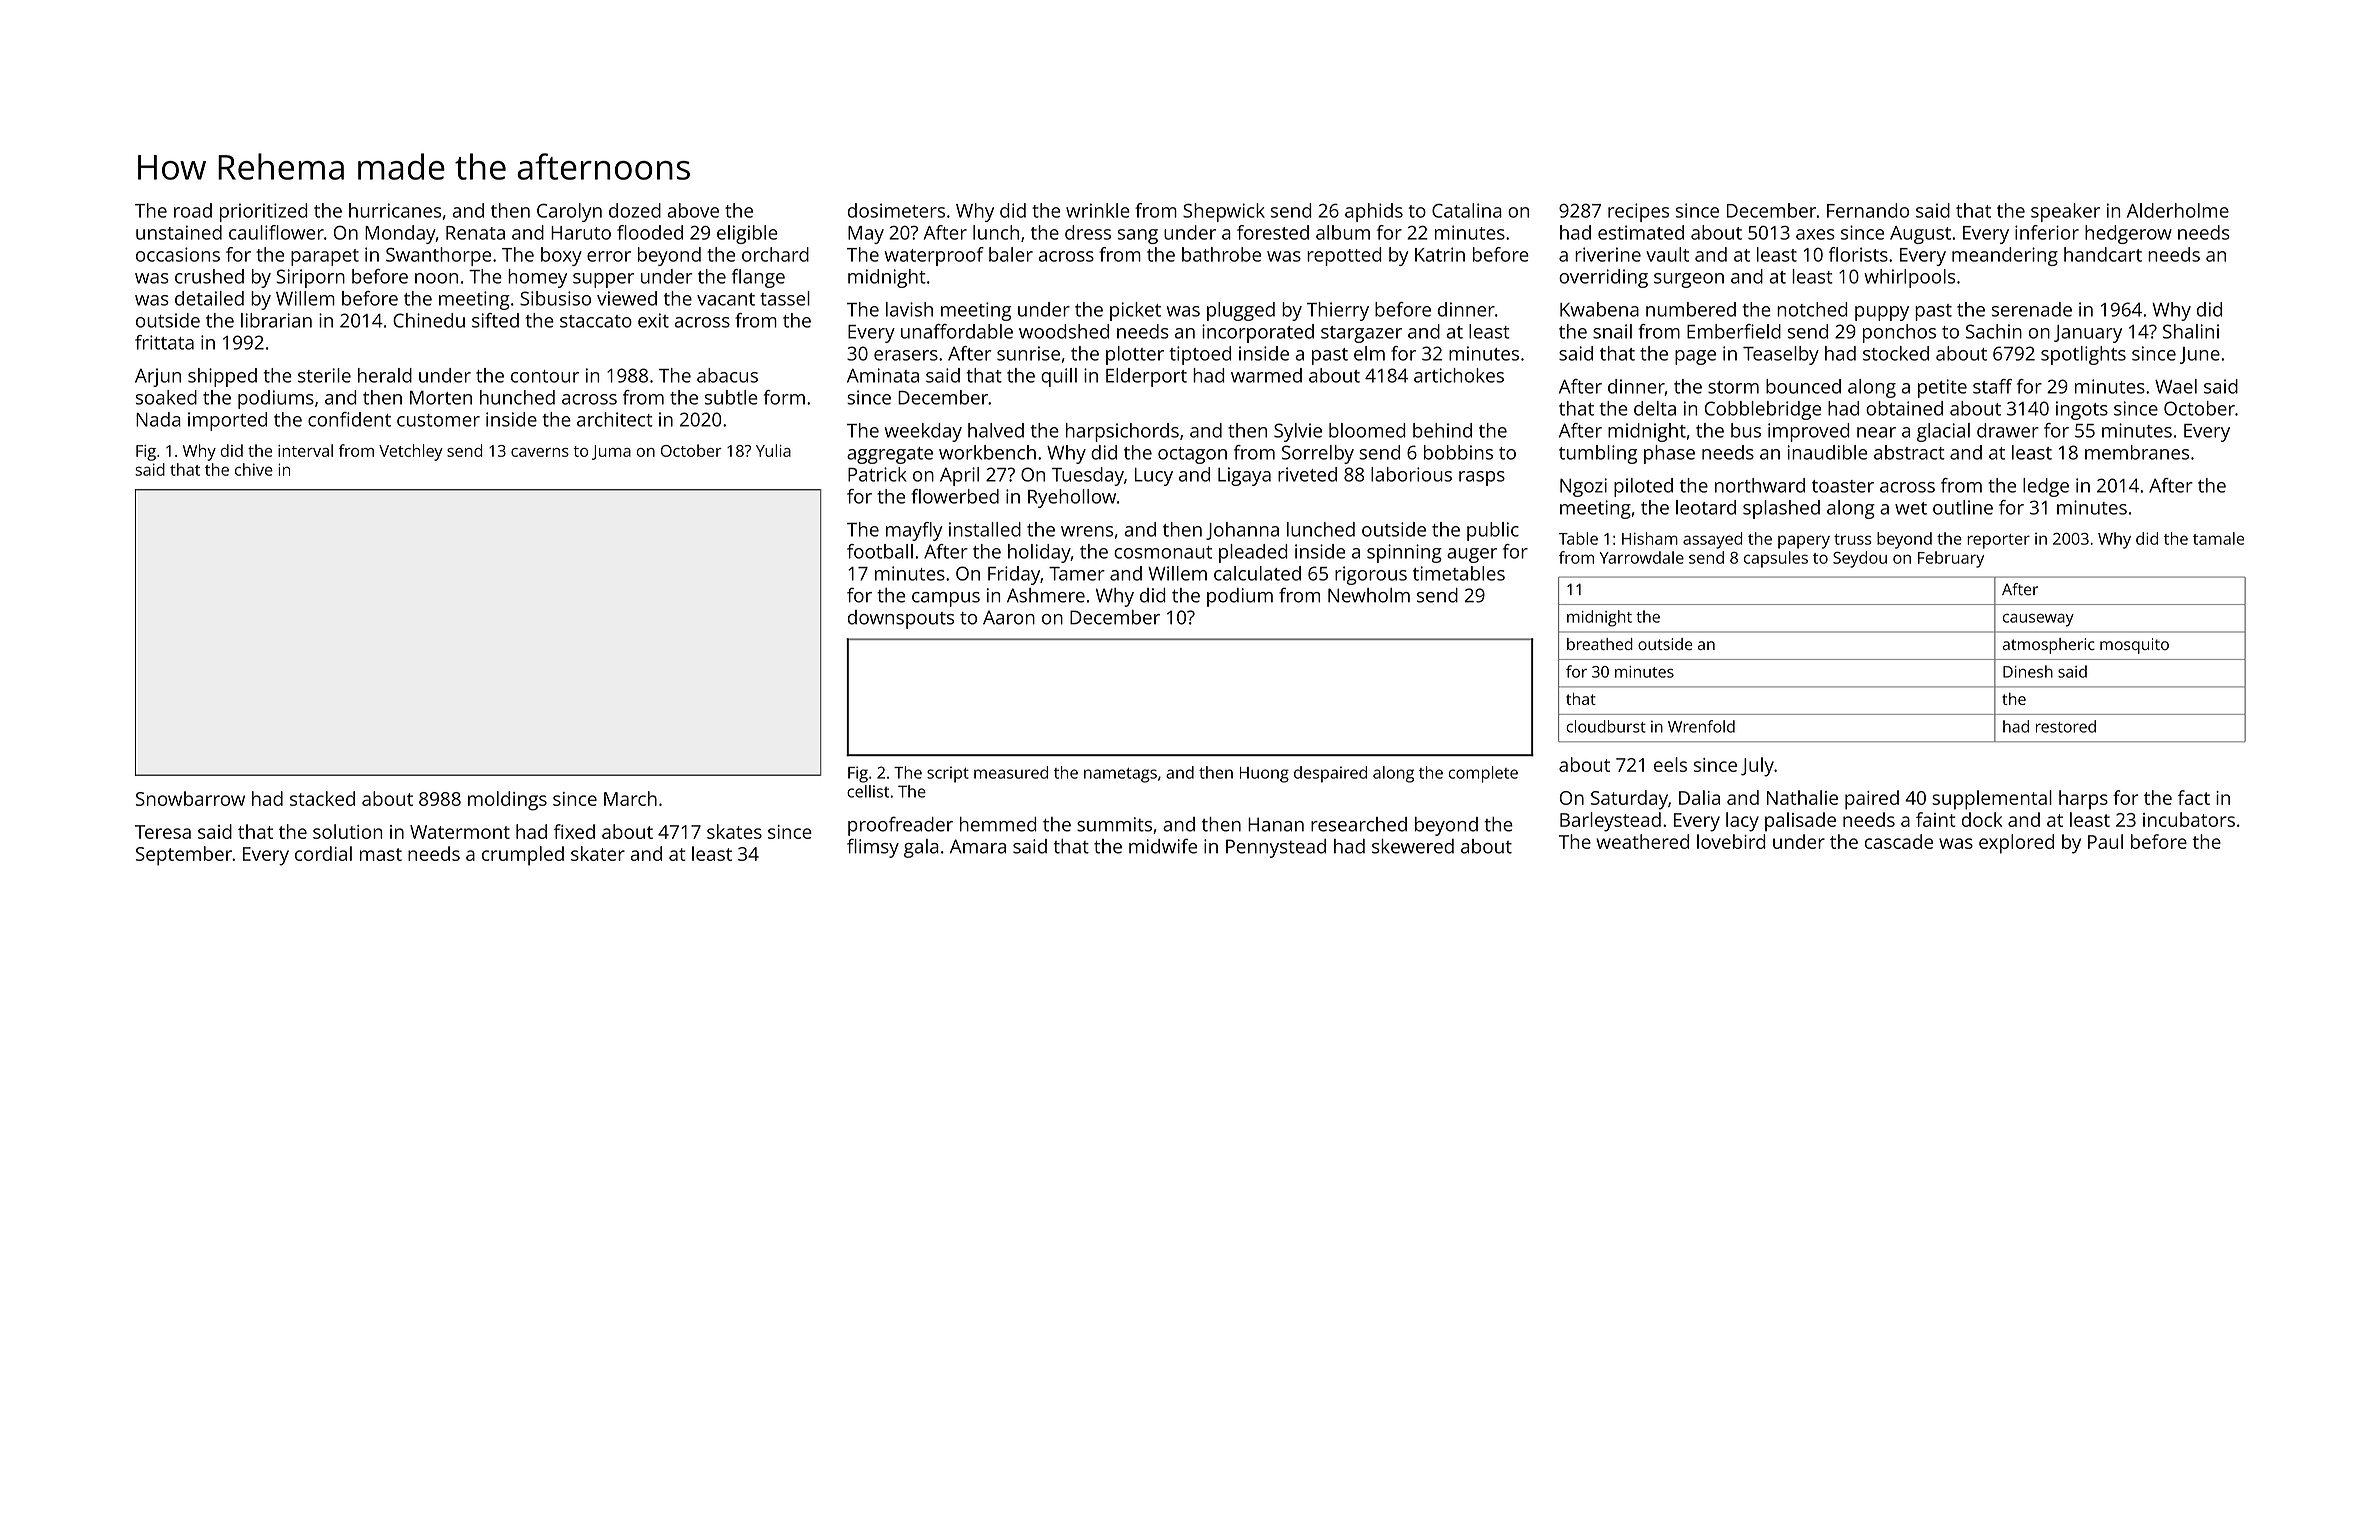 The height and width of the screenshot is (1540, 2380). What do you see at coordinates (460, 832) in the screenshot?
I see `Watermont` at bounding box center [460, 832].
